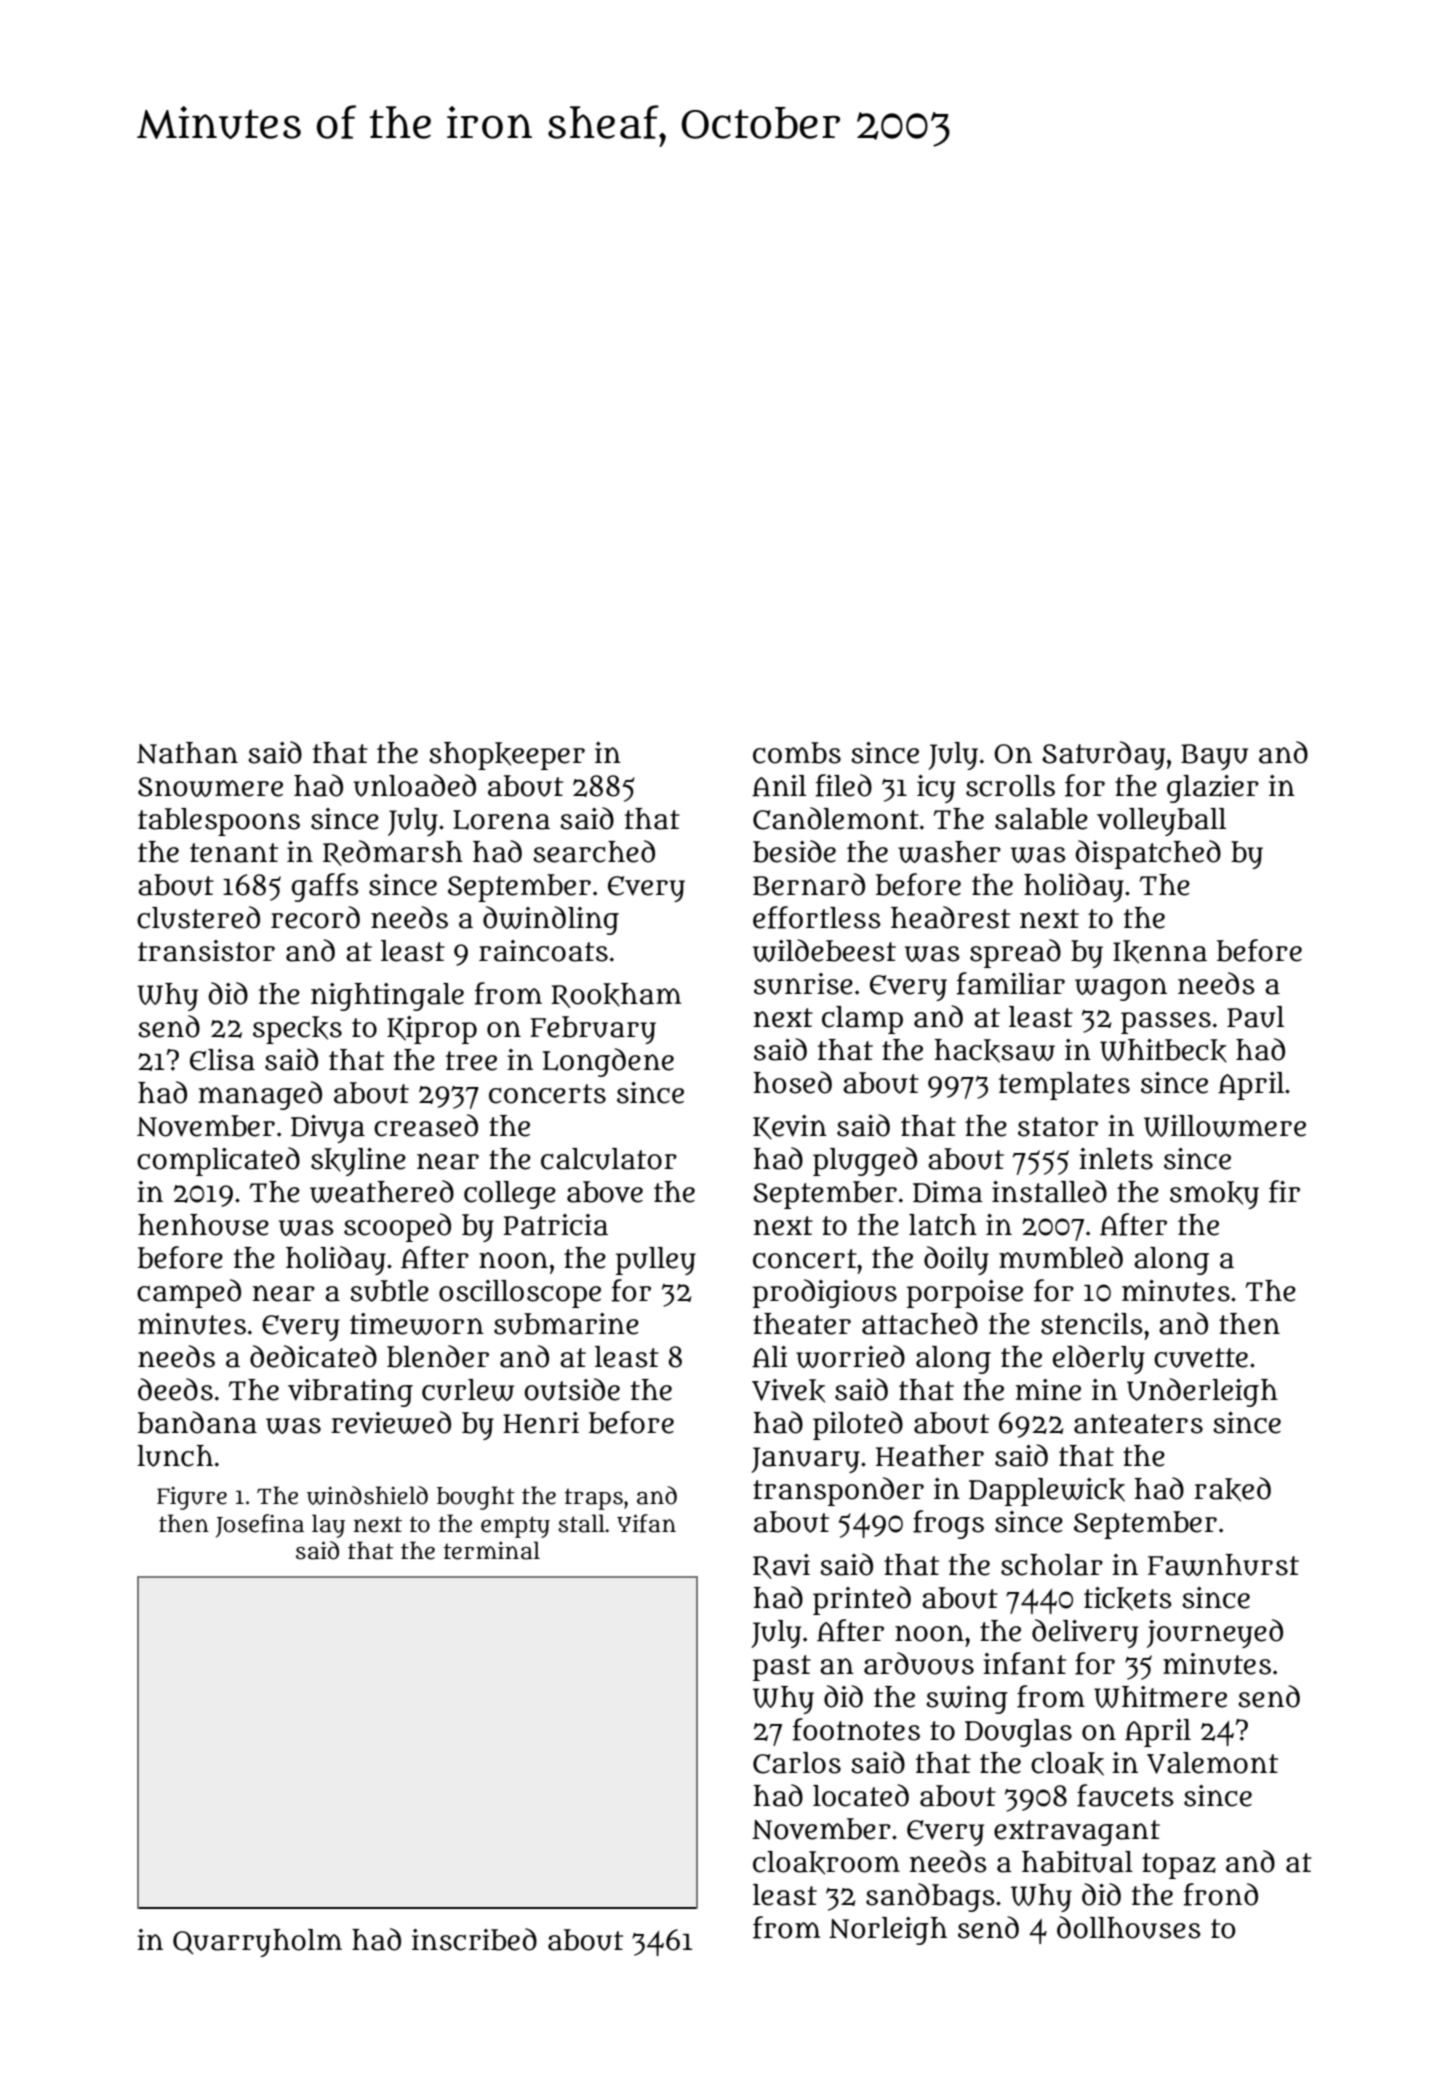 This screenshot has width=1450, height=2100. I want to click on cuvette, so click(1201, 1358).
